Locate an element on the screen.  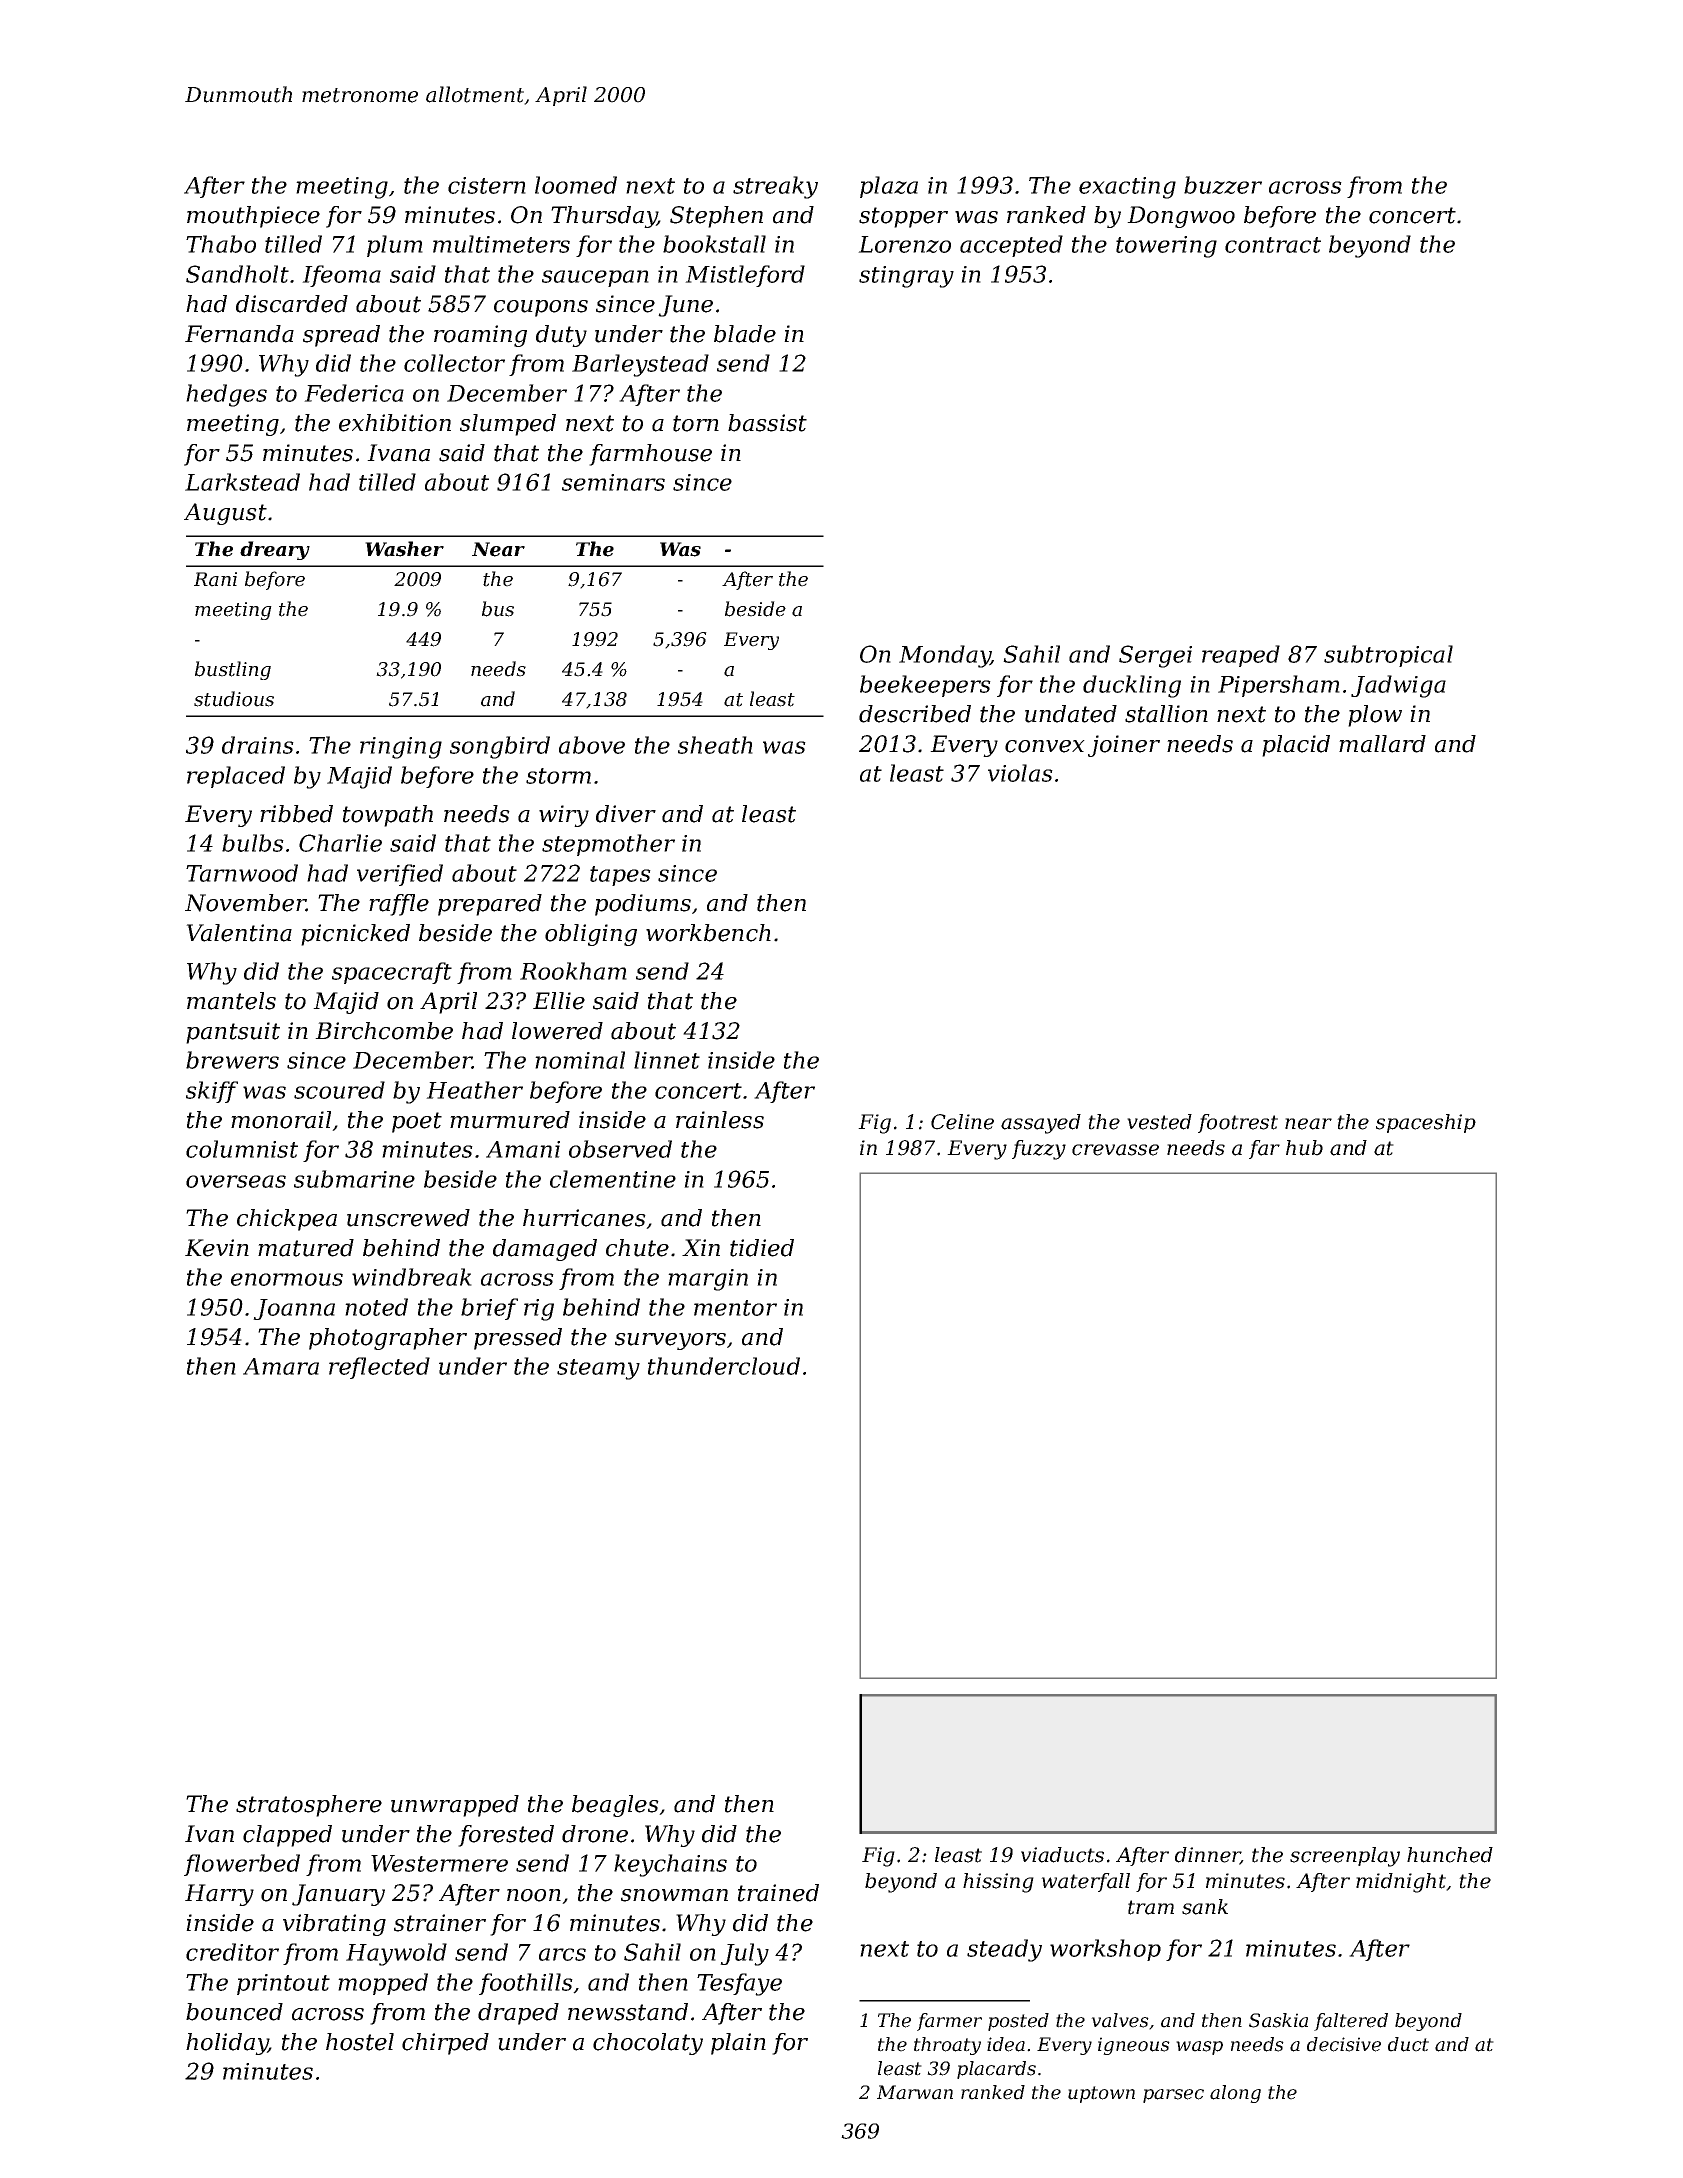
workbench is located at coordinates (708, 933).
